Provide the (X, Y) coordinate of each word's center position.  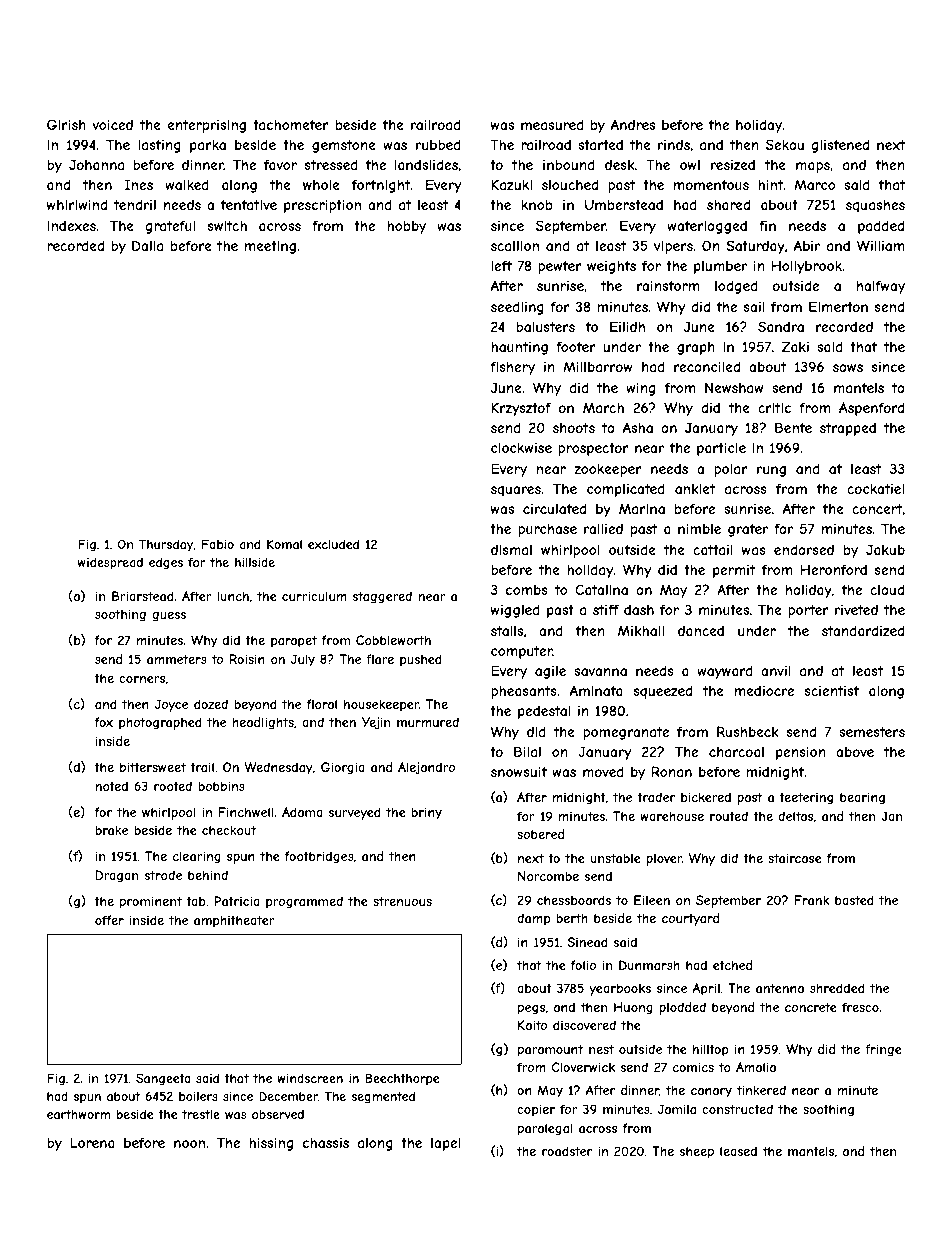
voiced (112, 124)
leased (738, 1151)
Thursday (166, 545)
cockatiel (875, 488)
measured (552, 124)
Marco (815, 184)
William (880, 245)
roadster (567, 1151)
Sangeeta (163, 1079)
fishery (512, 368)
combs (527, 590)
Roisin (247, 659)
